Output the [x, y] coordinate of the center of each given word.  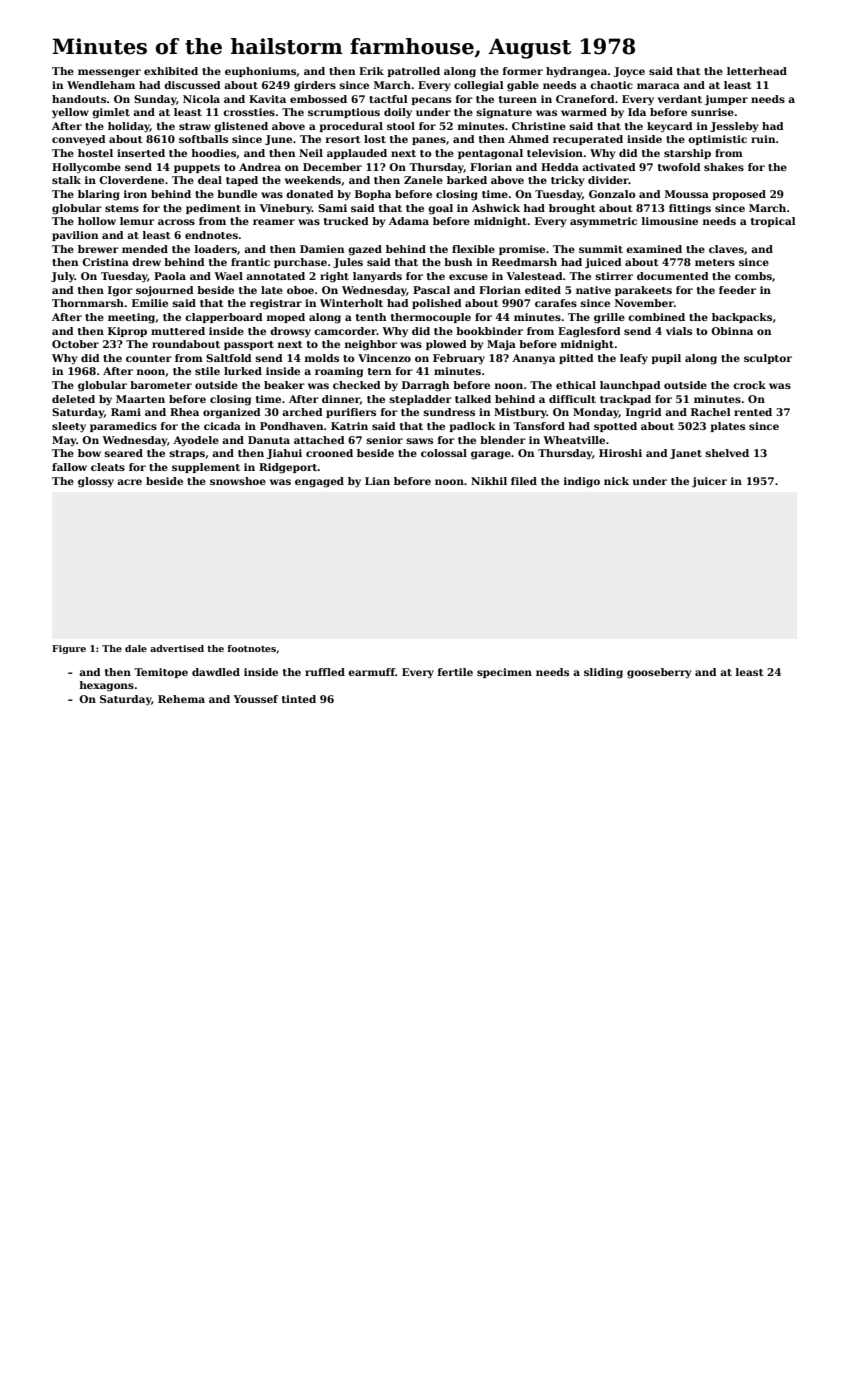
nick [616, 481]
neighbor [371, 345]
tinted [299, 699]
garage [491, 455]
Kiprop [127, 332]
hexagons [106, 686]
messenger [109, 73]
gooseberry [659, 673]
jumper [726, 100]
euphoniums [260, 72]
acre [129, 482]
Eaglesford [589, 332]
